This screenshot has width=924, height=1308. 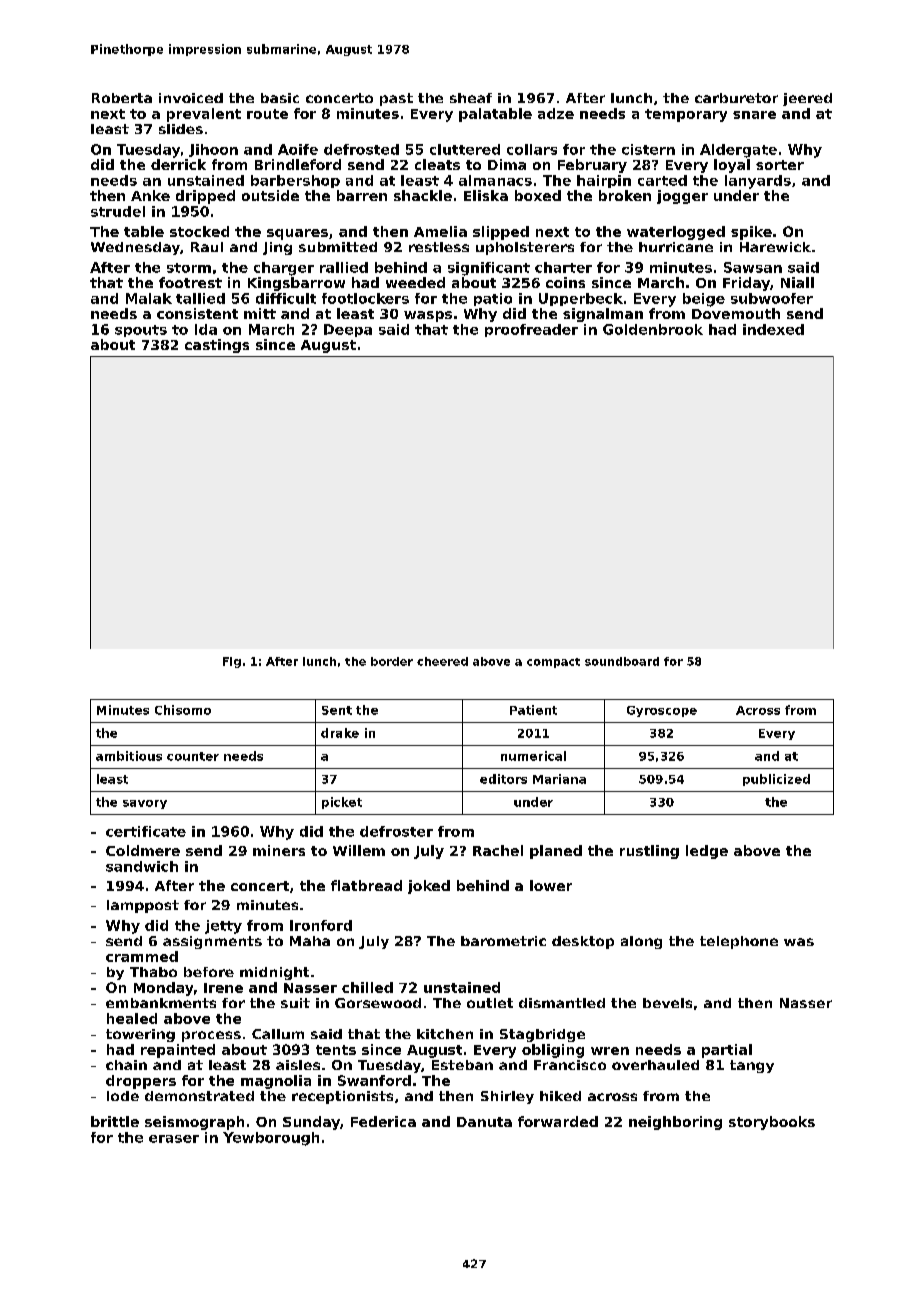 I want to click on strudel, so click(x=118, y=211).
